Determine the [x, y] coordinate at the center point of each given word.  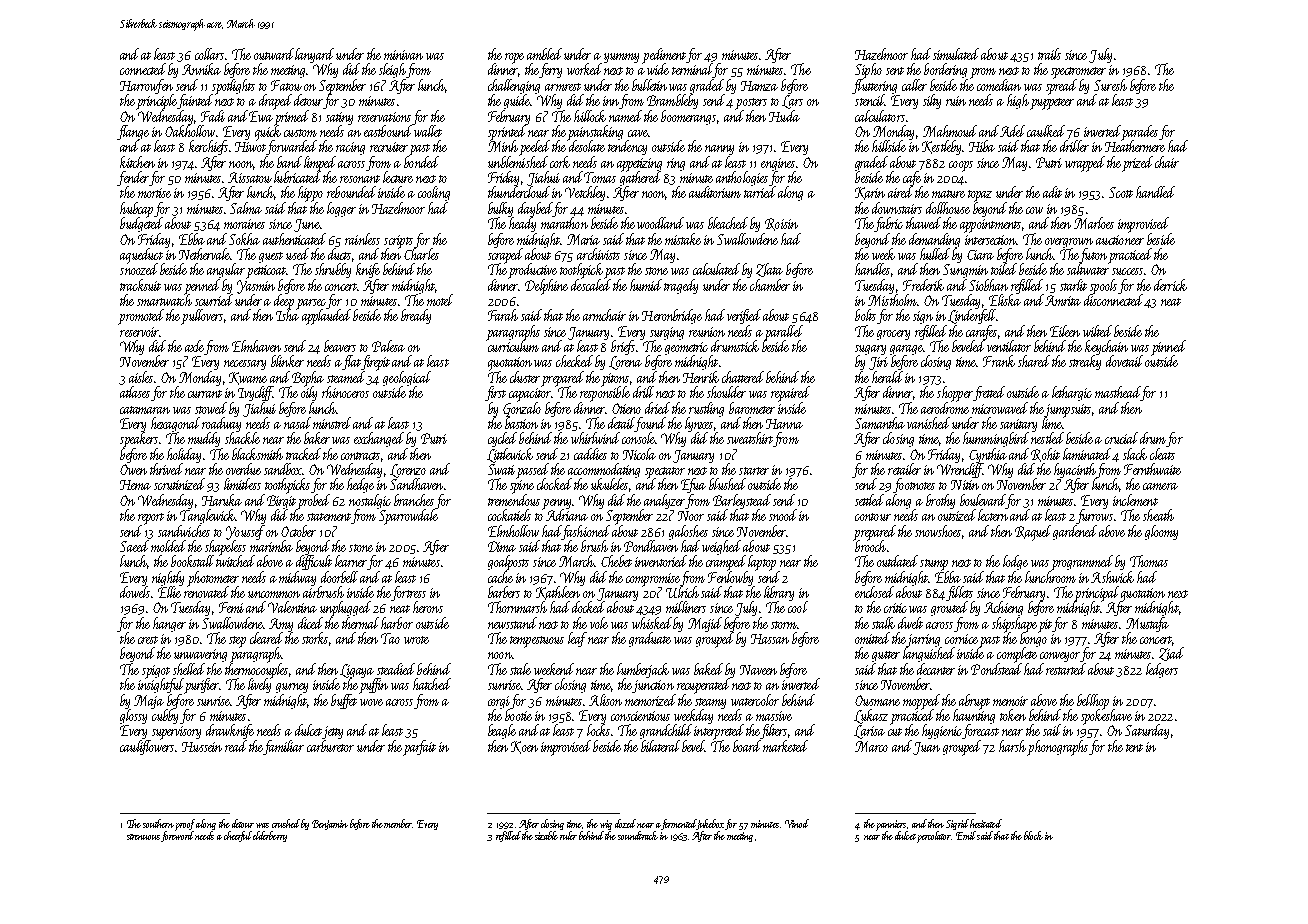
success [1127, 271]
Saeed [134, 546]
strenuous [143, 837]
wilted [1097, 331]
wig [606, 825]
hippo [310, 194]
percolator [934, 837]
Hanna [784, 424]
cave [638, 133]
